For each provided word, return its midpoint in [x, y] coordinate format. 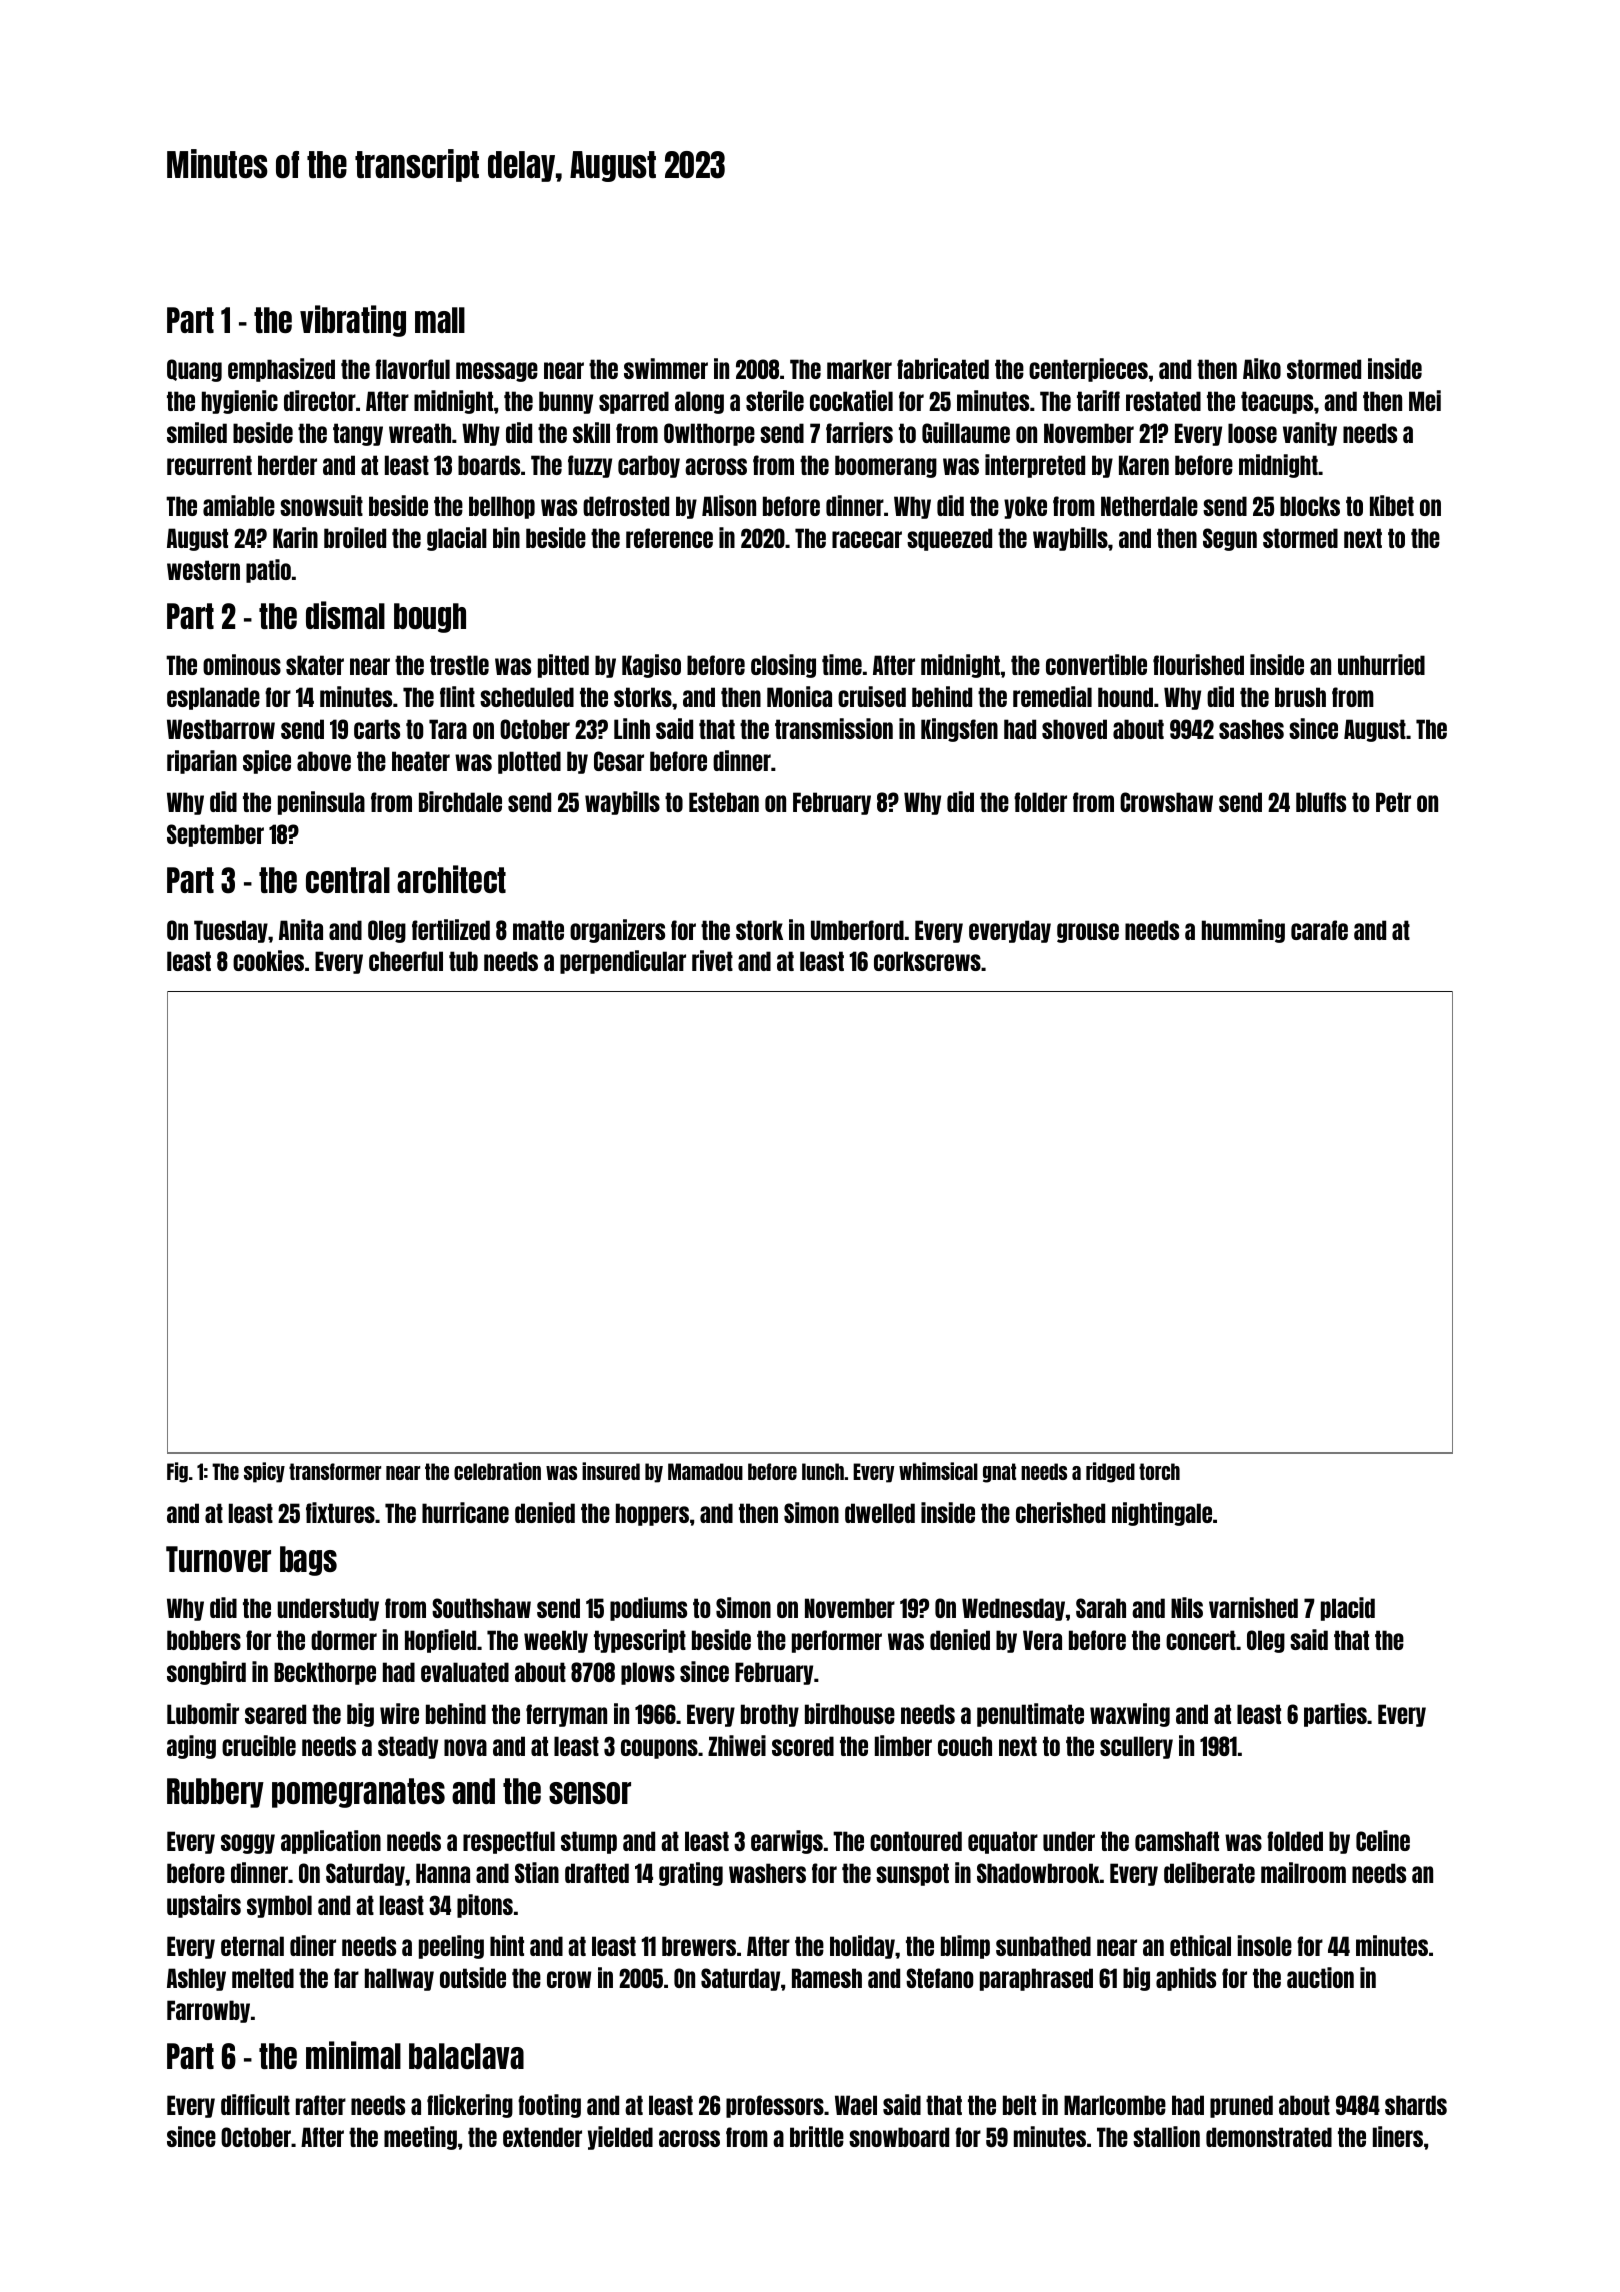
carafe [1319, 930]
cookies [268, 960]
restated [1163, 401]
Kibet [1392, 505]
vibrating [353, 321]
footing [549, 2106]
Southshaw [481, 1608]
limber [903, 1745]
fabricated [943, 368]
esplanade [213, 698]
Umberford [857, 930]
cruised [872, 696]
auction [1320, 1977]
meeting [420, 2138]
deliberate [1209, 1872]
